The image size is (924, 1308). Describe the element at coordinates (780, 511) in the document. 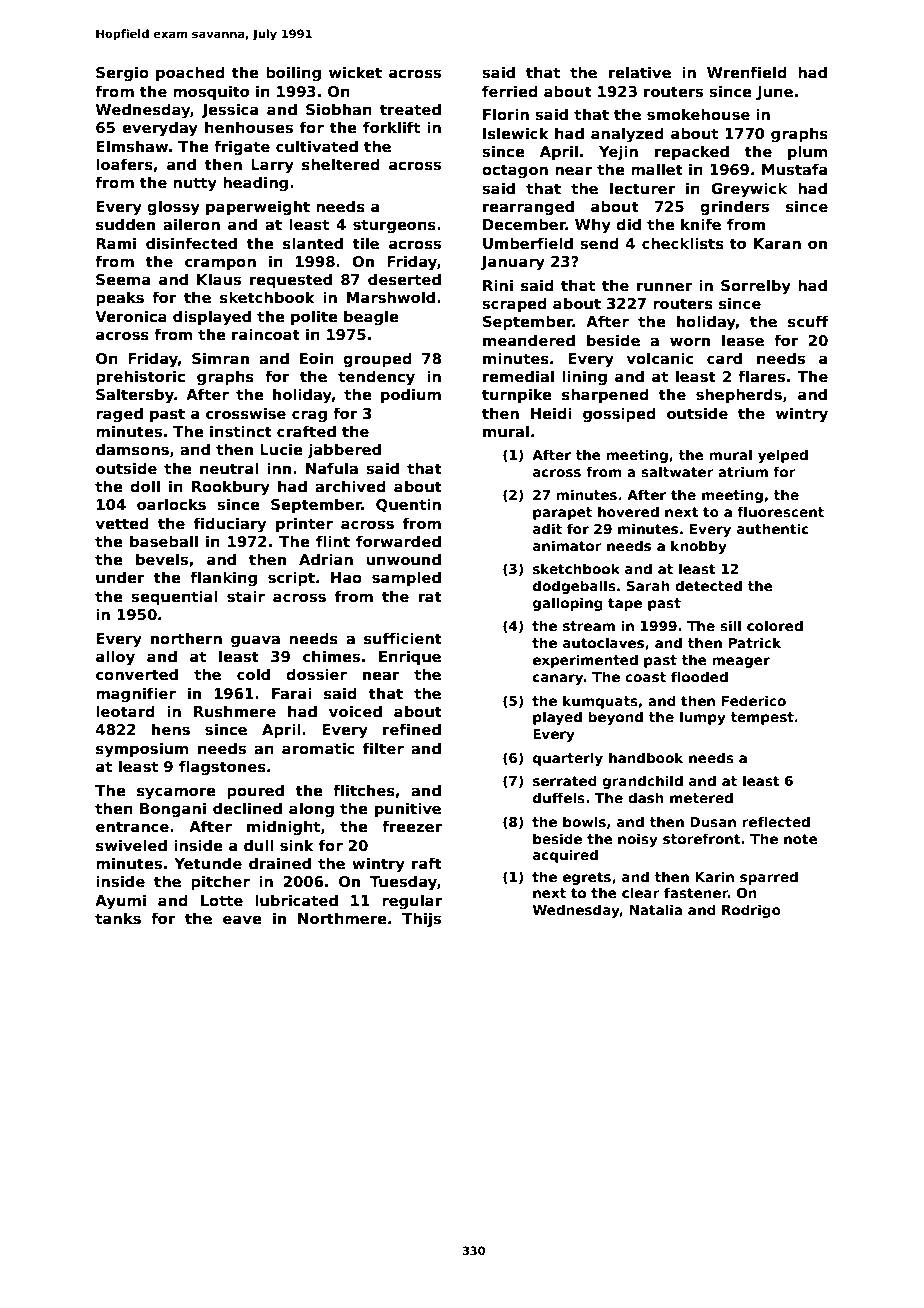

I see `fluorescent` at that location.
